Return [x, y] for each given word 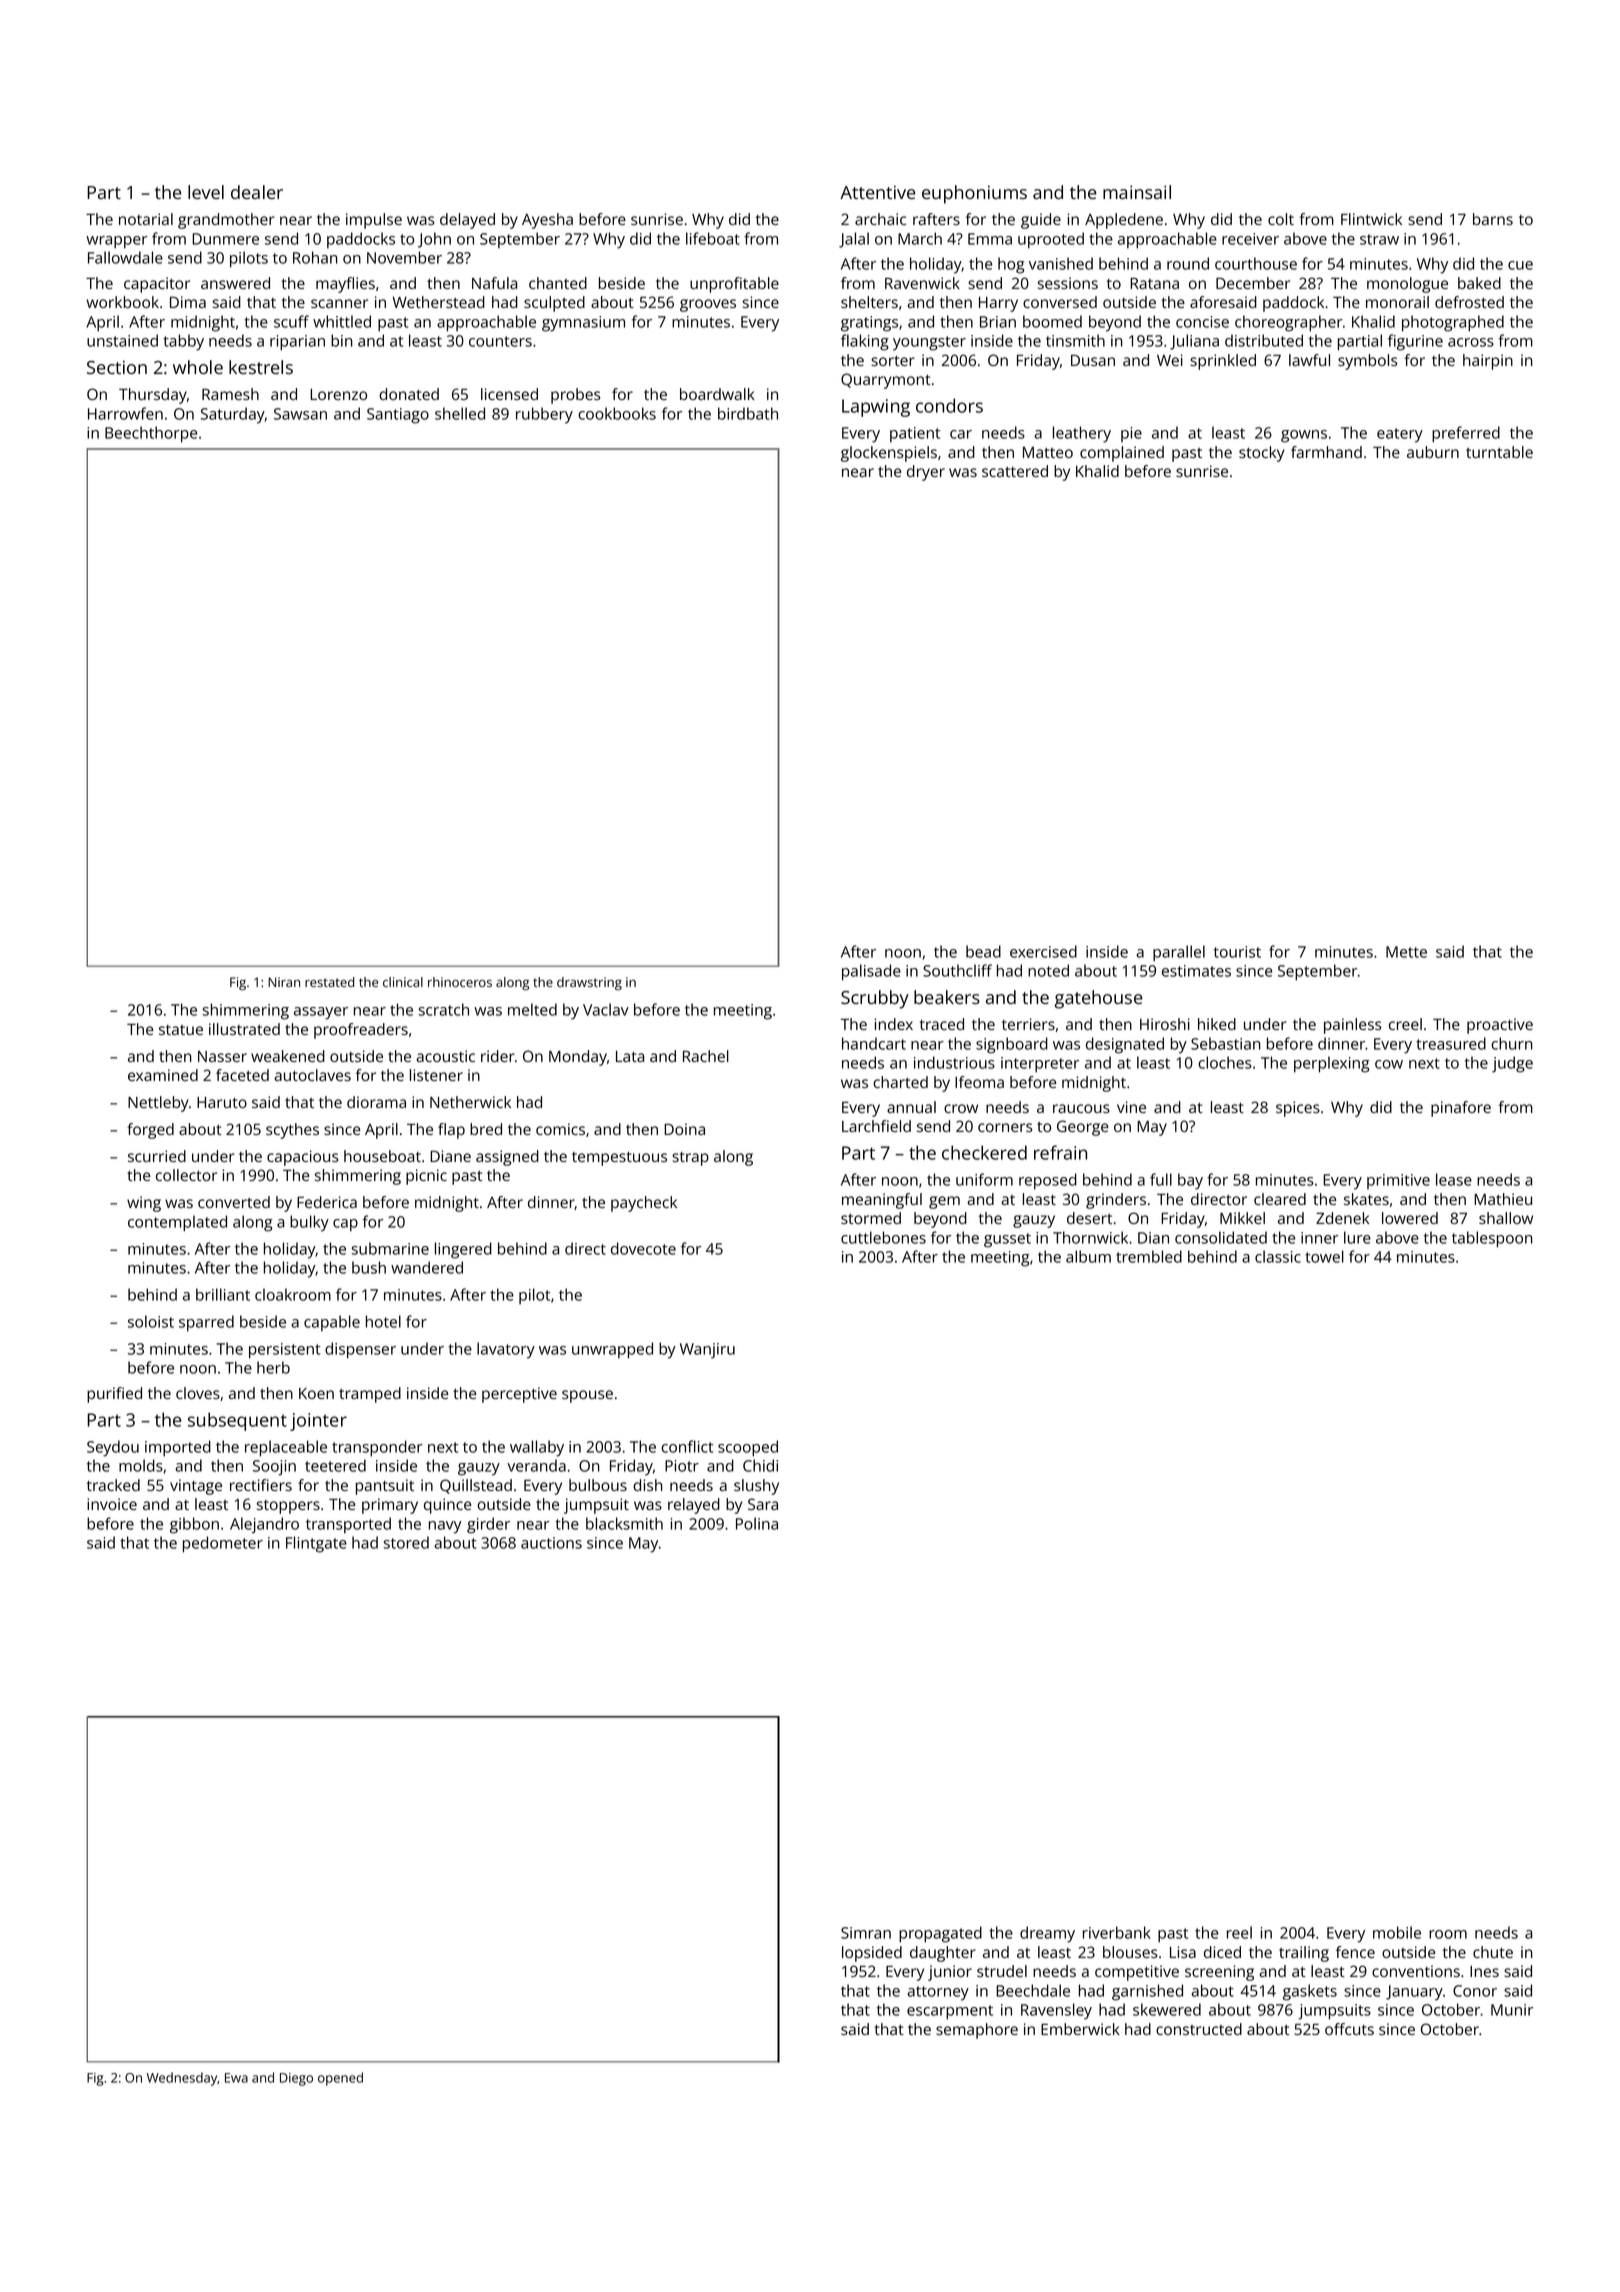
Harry [998, 304]
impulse [374, 221]
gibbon [194, 1525]
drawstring [589, 983]
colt [1281, 219]
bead [983, 951]
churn [1512, 1043]
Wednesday [182, 2079]
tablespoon [1492, 1239]
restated [329, 982]
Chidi [760, 1465]
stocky [1262, 454]
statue [181, 1030]
